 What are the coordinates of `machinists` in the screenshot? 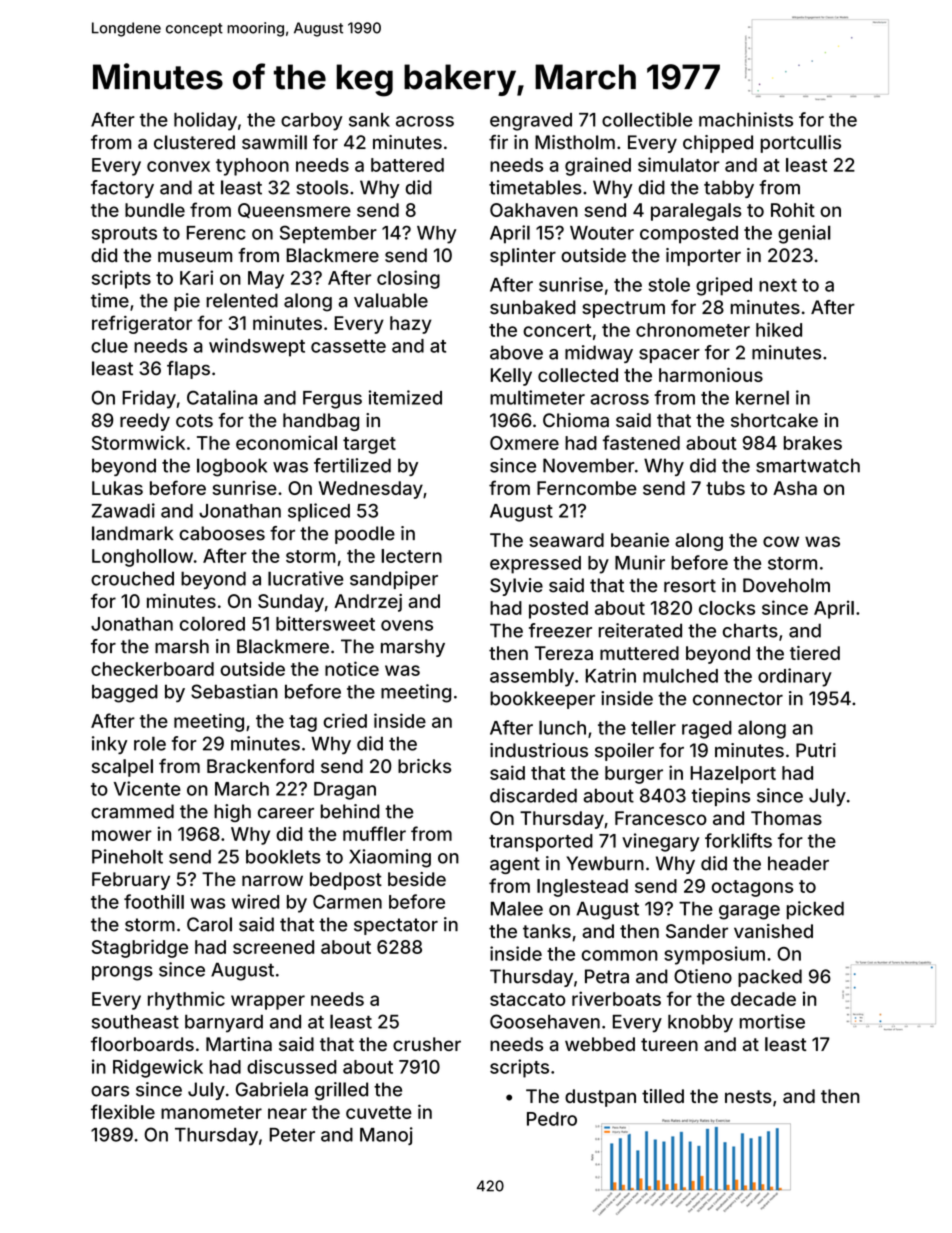 It's located at (746, 119).
